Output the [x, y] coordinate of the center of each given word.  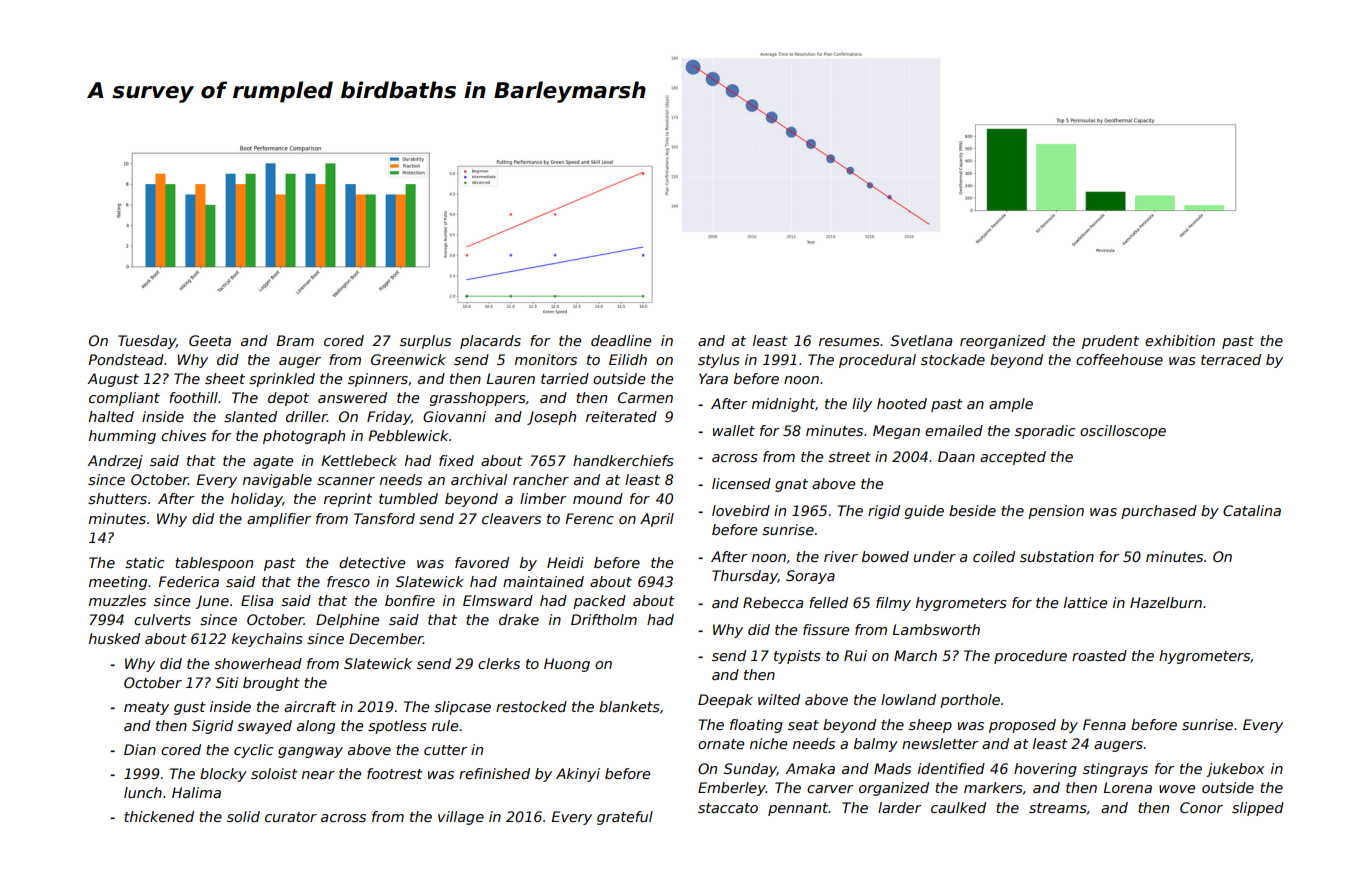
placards [490, 342]
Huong [567, 665]
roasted [1099, 655]
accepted [1013, 458]
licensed [741, 483]
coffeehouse [1119, 359]
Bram [295, 340]
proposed [1022, 726]
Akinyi [578, 775]
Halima [196, 792]
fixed [456, 460]
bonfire [410, 600]
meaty [146, 708]
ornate [721, 744]
